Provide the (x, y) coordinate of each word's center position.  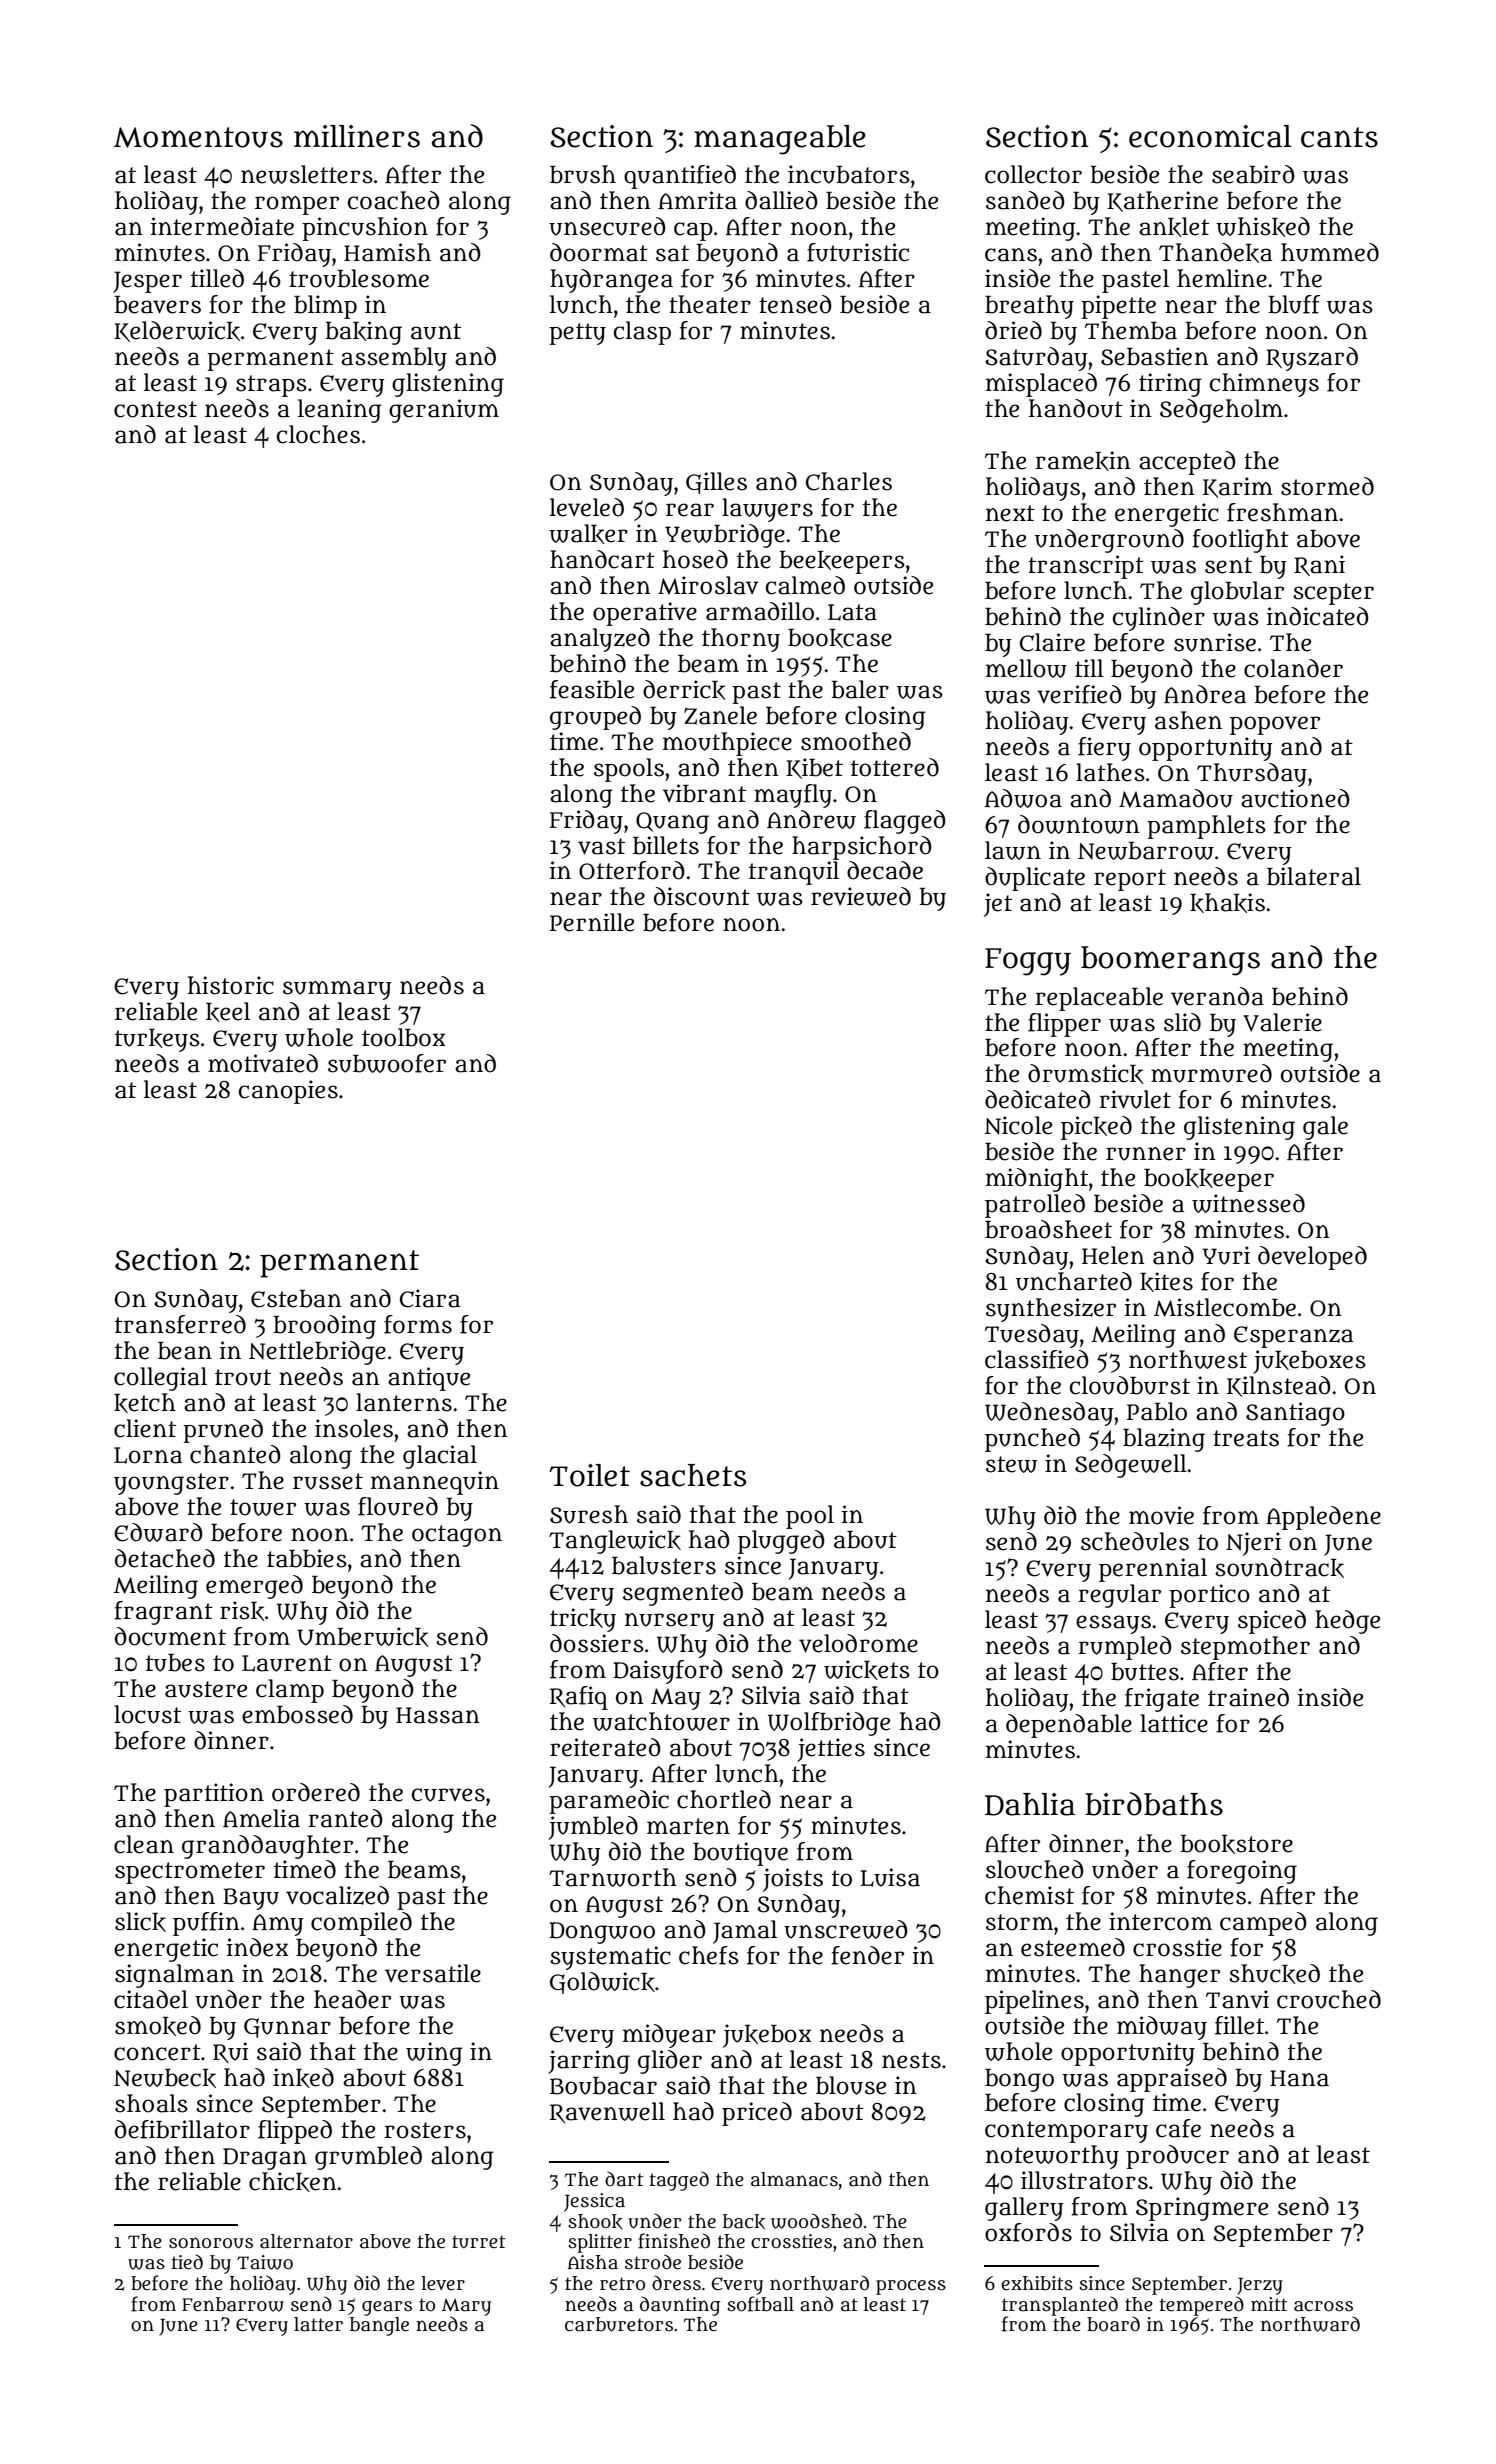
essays (1113, 1624)
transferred (180, 1324)
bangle (379, 2326)
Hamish (387, 252)
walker (588, 534)
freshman (1282, 512)
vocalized (337, 1895)
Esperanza (1293, 1337)
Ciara (430, 1298)
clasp (642, 333)
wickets (867, 1670)
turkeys (157, 1040)
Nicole (1018, 1125)
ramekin (1083, 461)
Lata (852, 612)
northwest (1188, 1359)
